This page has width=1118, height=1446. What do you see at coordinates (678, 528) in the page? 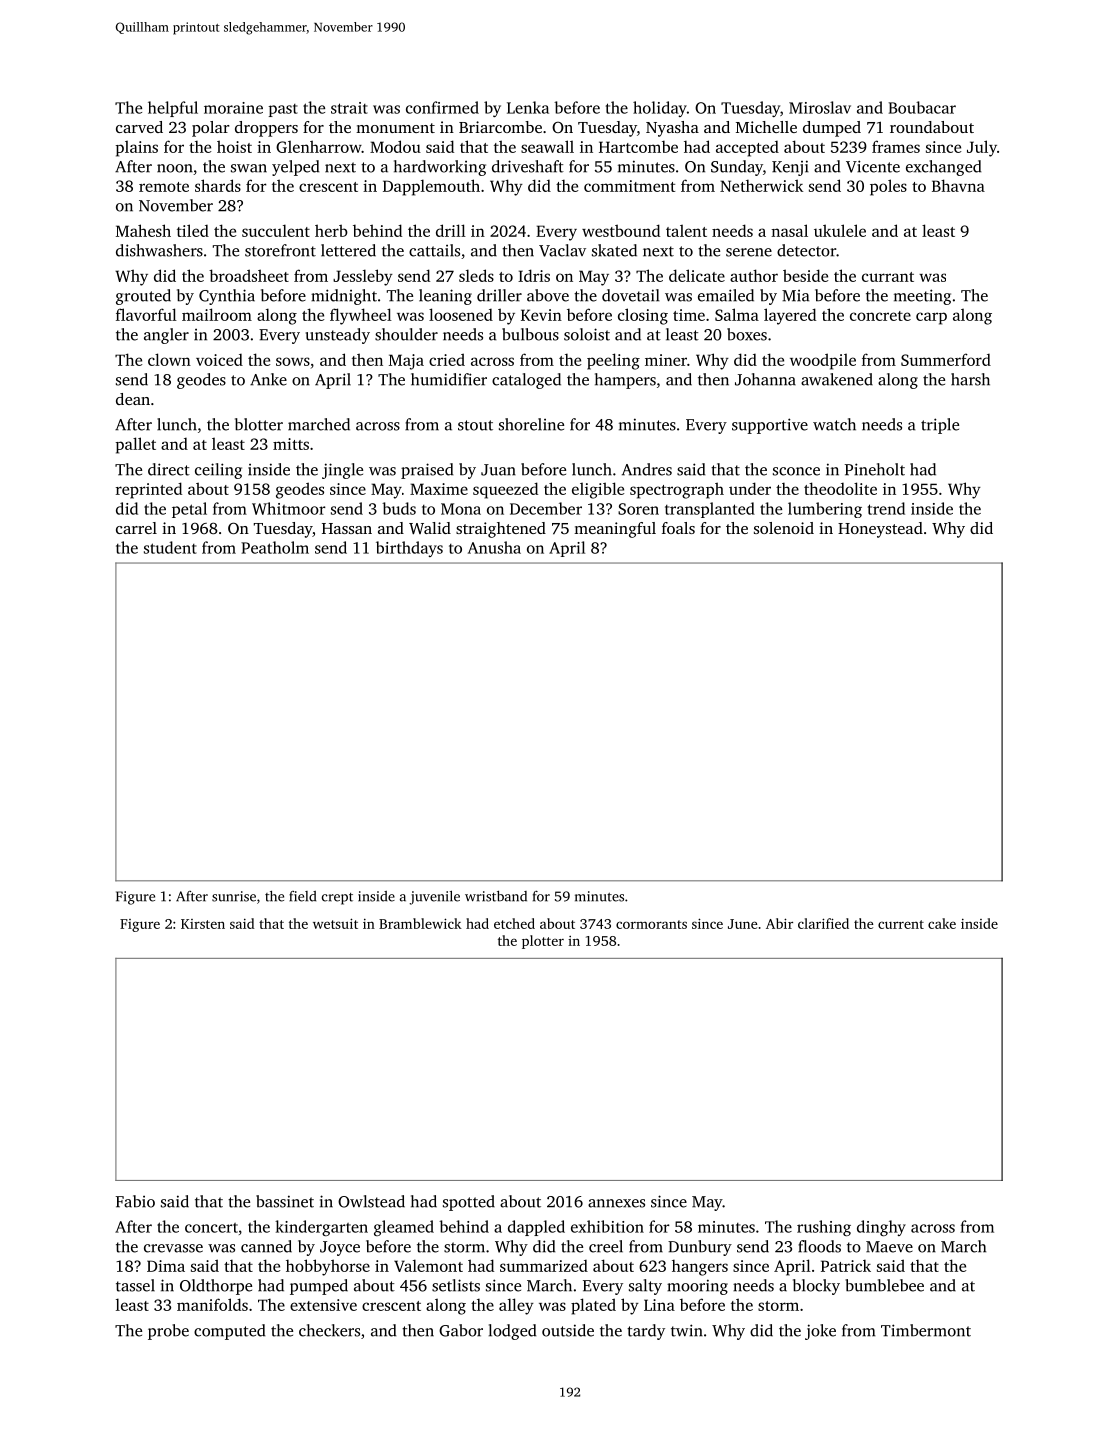
I see `foals` at bounding box center [678, 528].
